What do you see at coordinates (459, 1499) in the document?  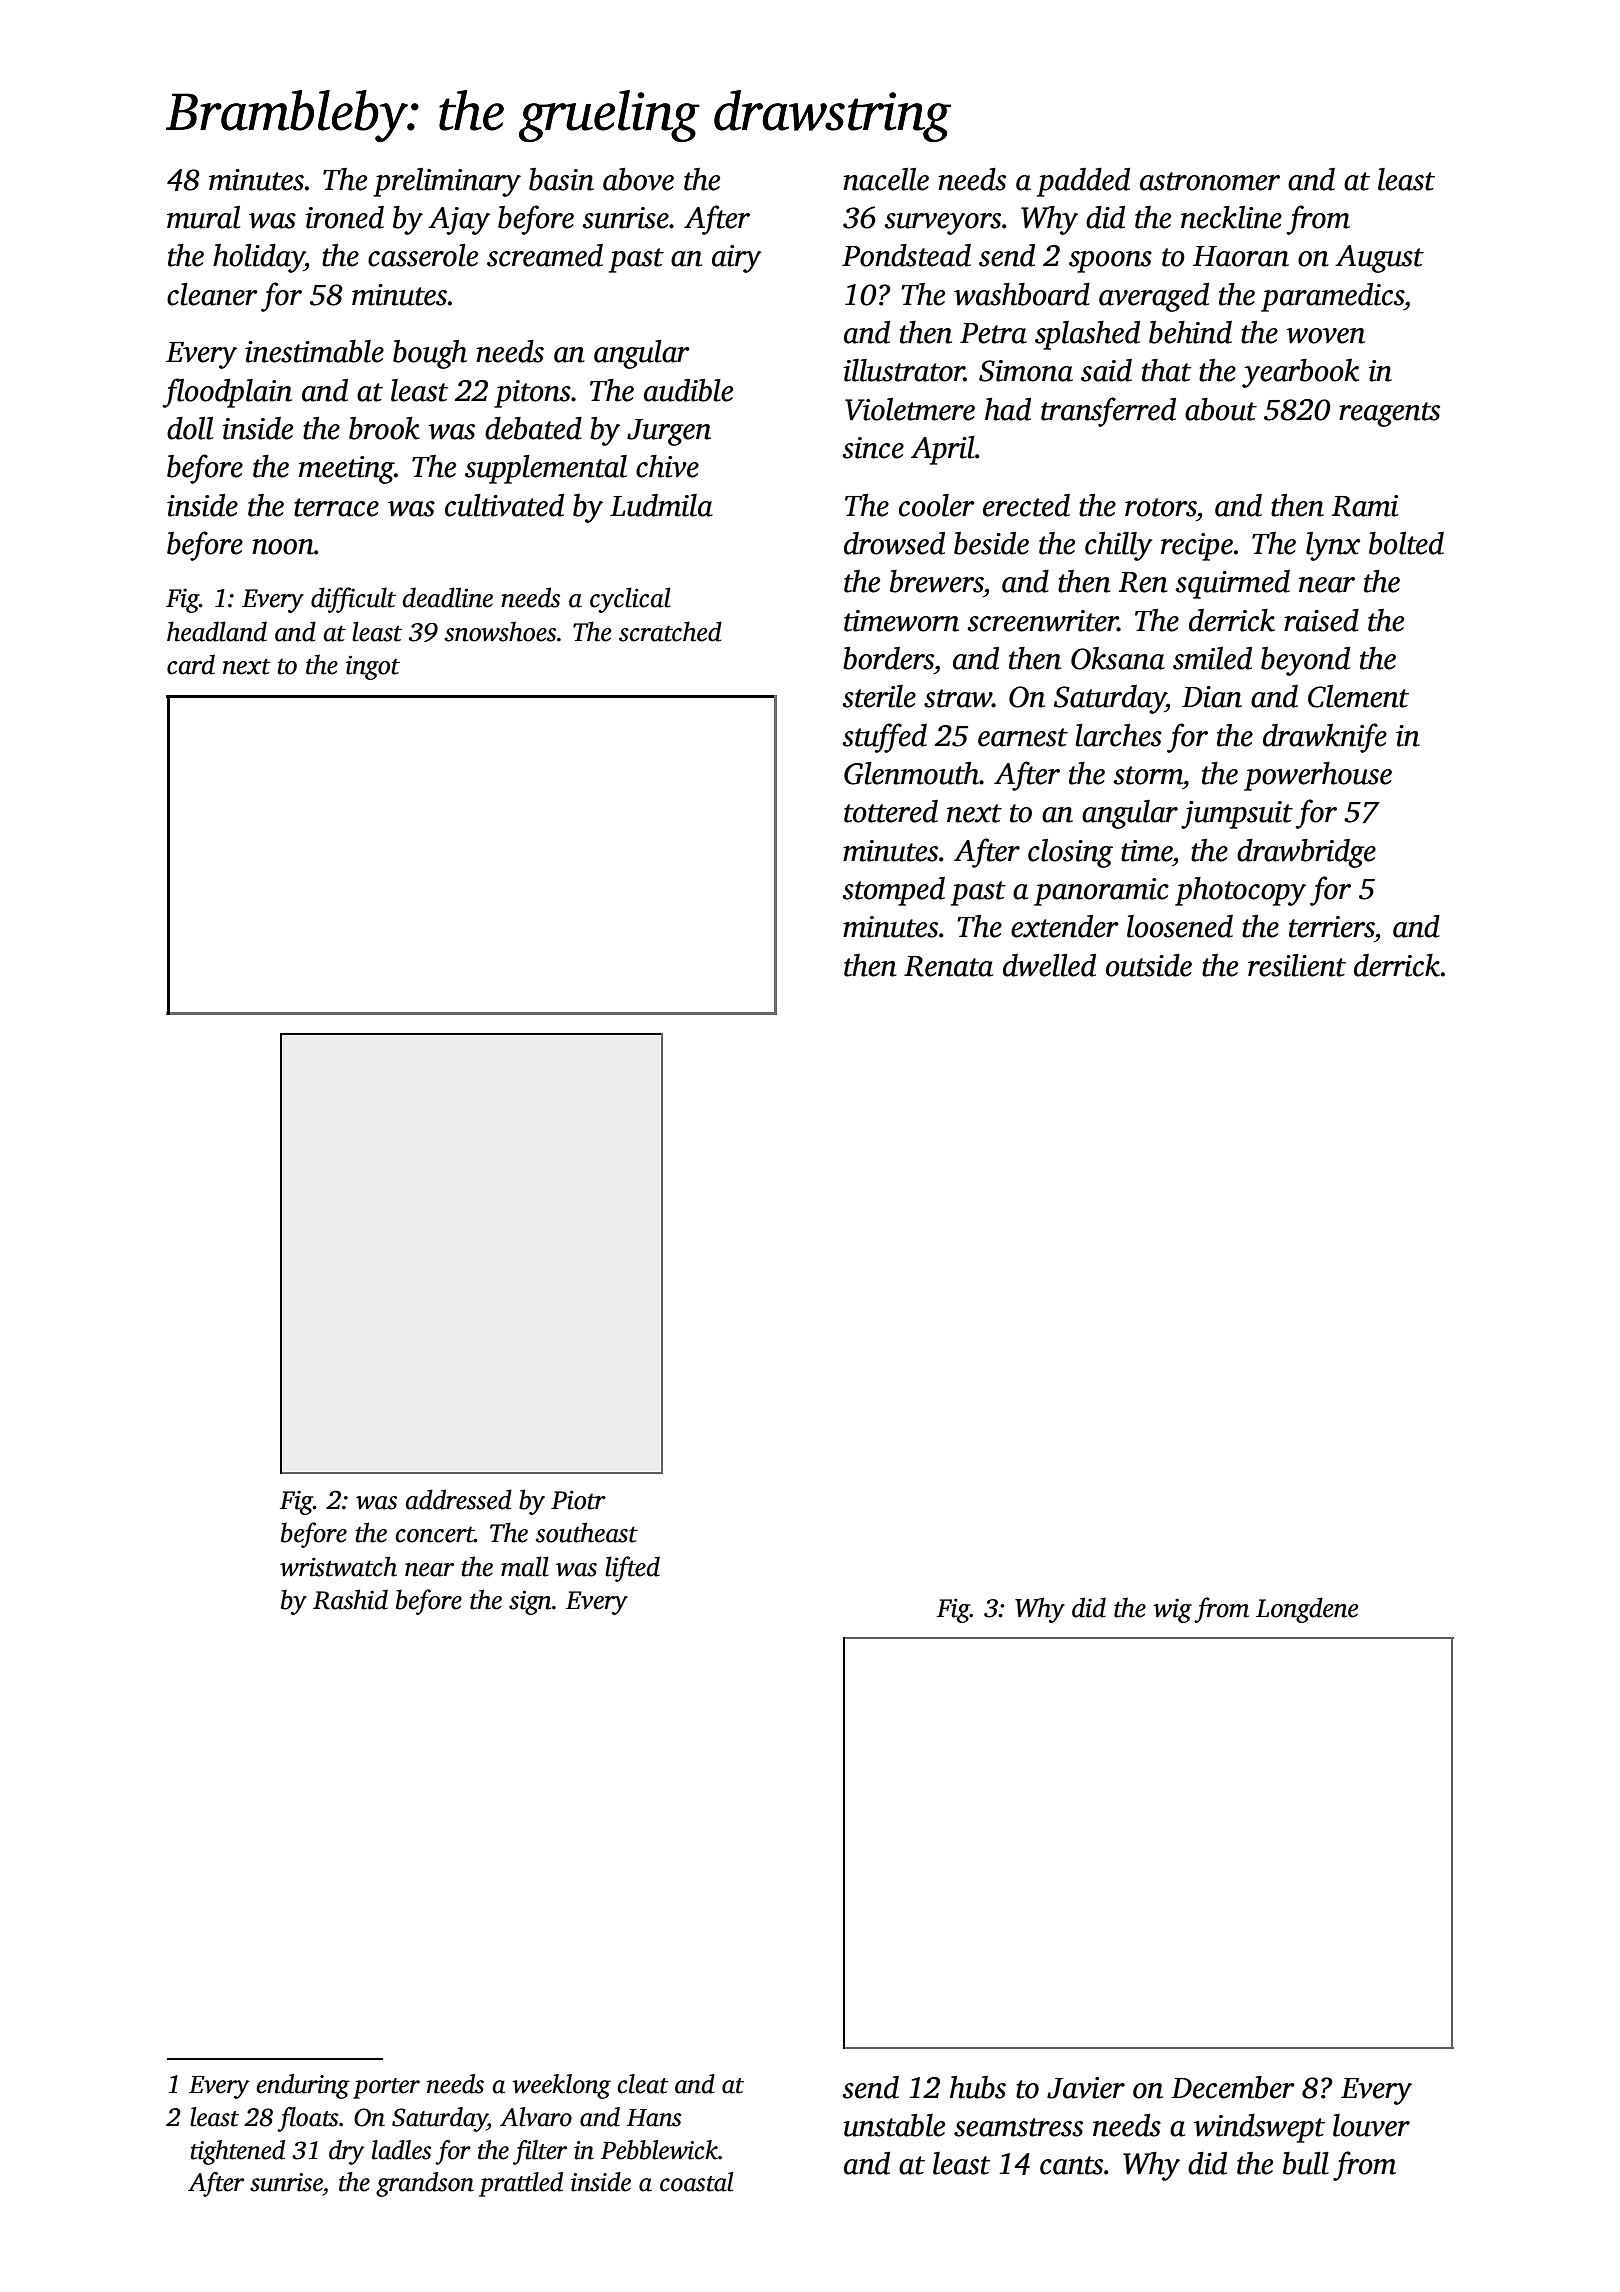 I see `addressed` at bounding box center [459, 1499].
